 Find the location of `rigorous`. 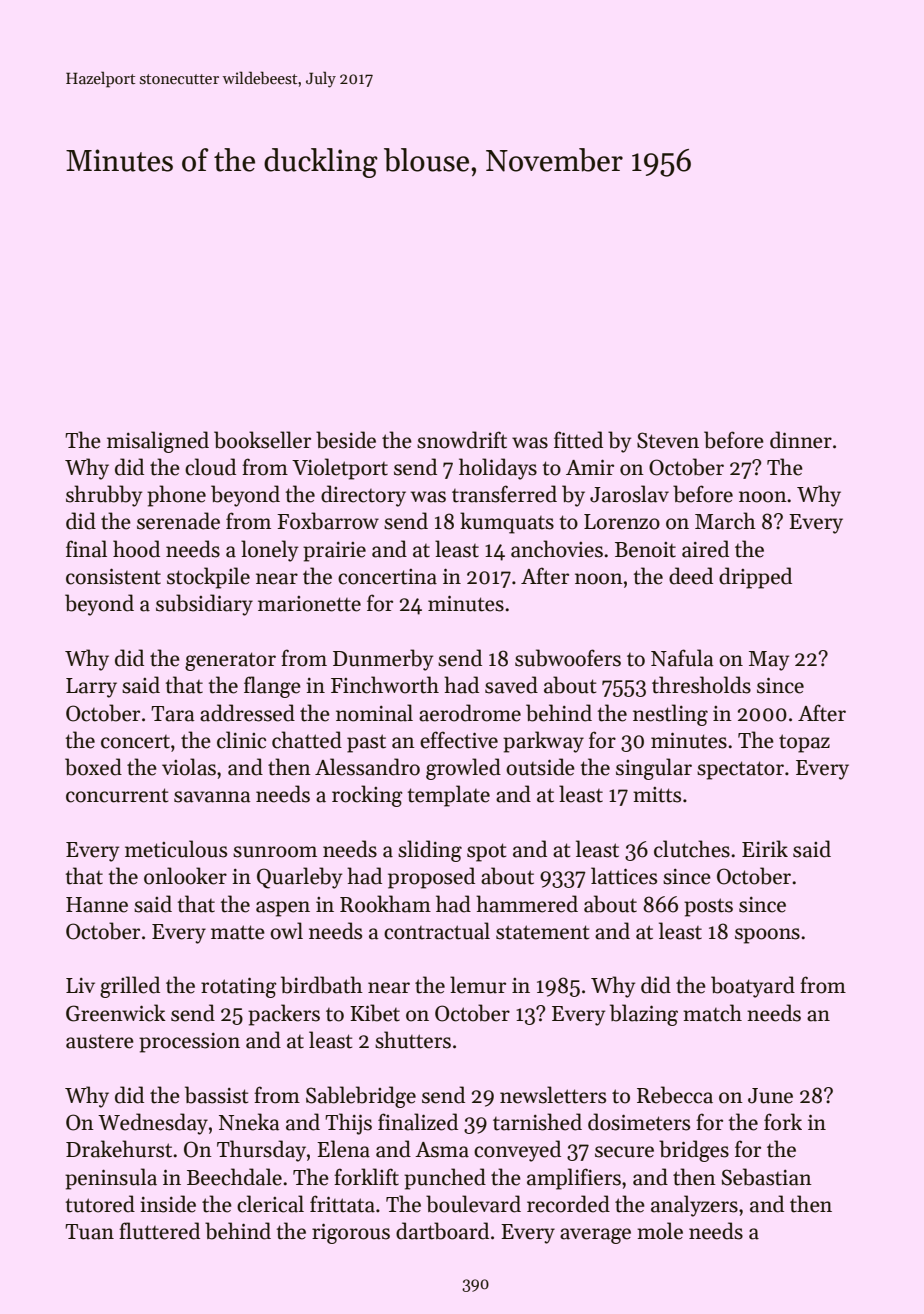

rigorous is located at coordinates (351, 1233).
